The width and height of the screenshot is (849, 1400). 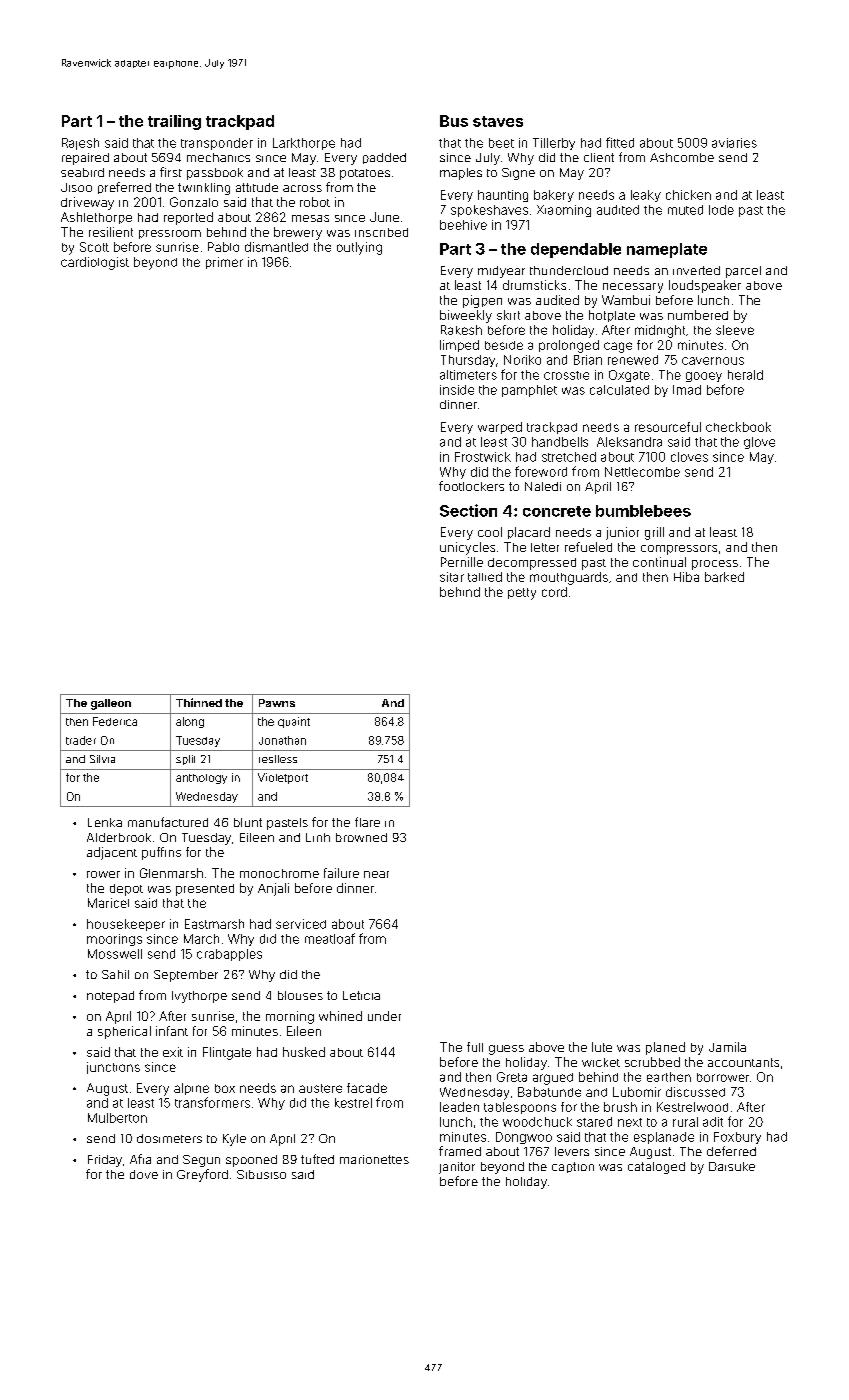 I want to click on trailing, so click(x=174, y=122).
